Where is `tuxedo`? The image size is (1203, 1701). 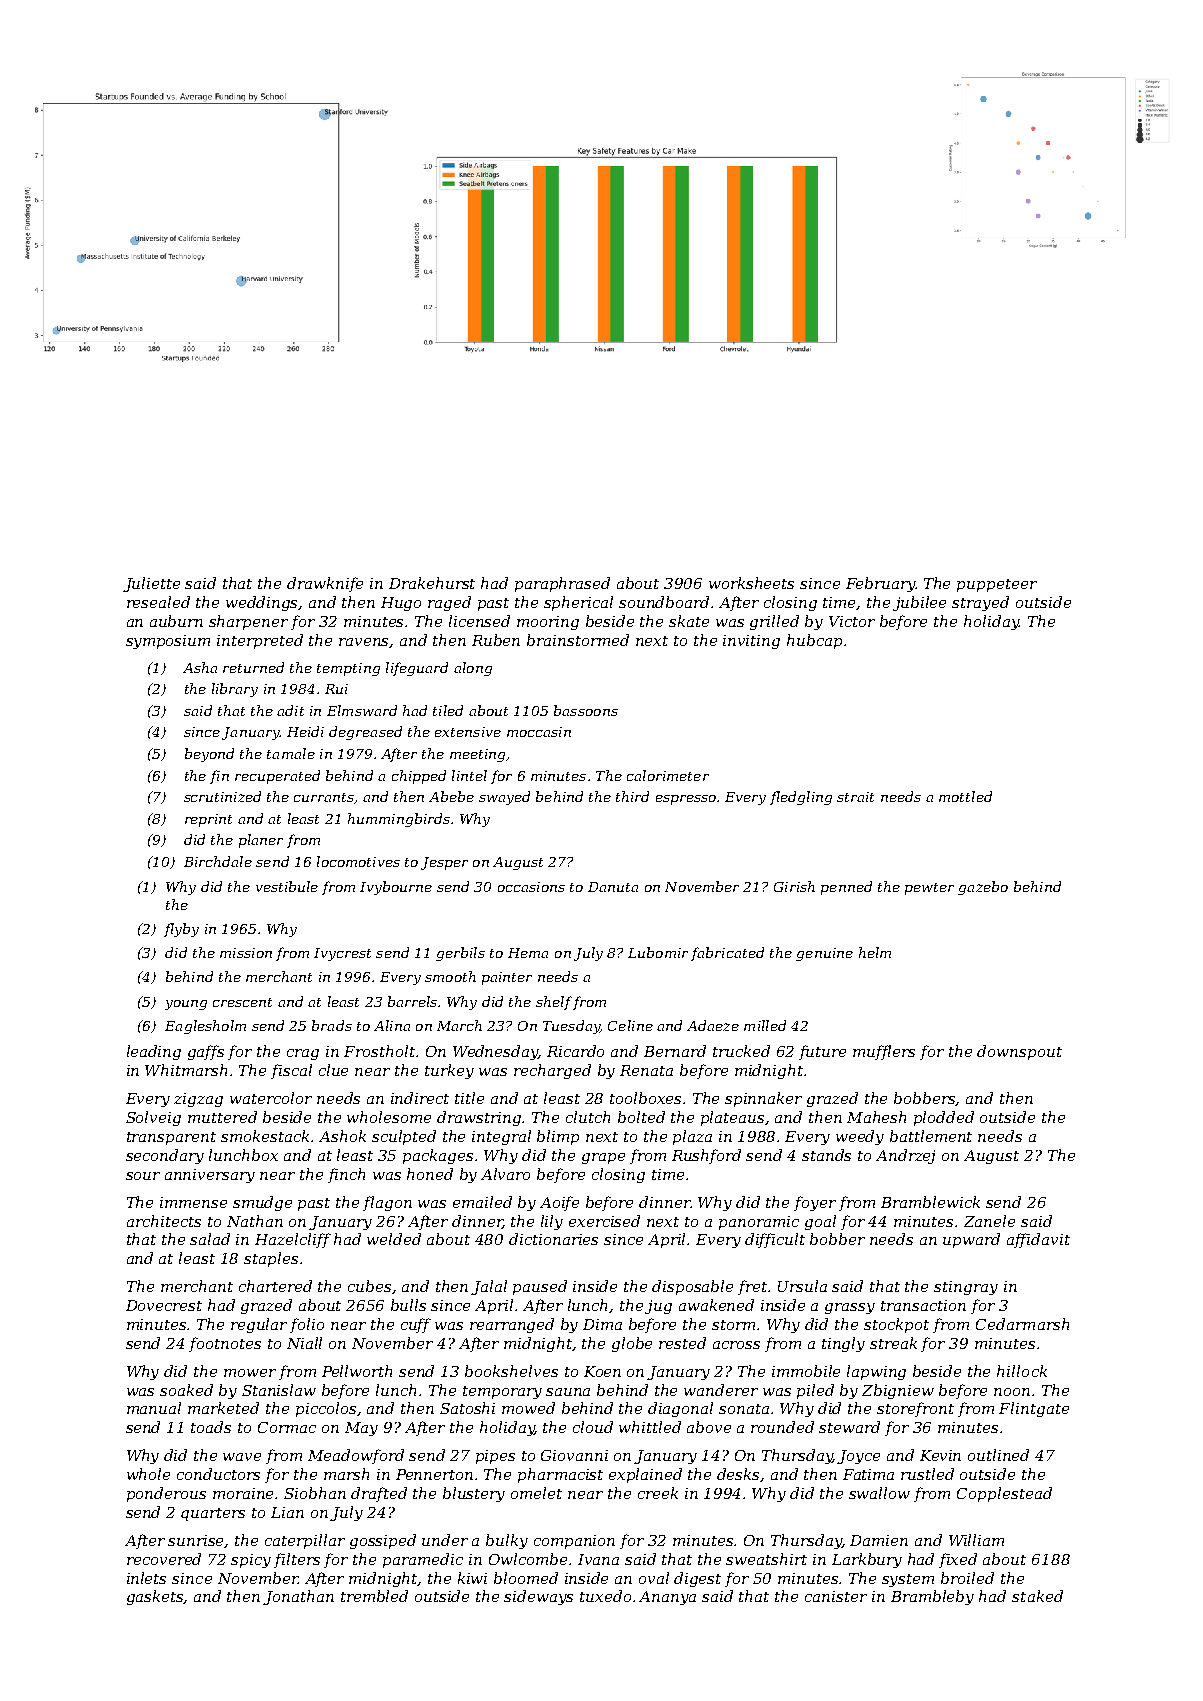
tuxedo is located at coordinates (605, 1596).
